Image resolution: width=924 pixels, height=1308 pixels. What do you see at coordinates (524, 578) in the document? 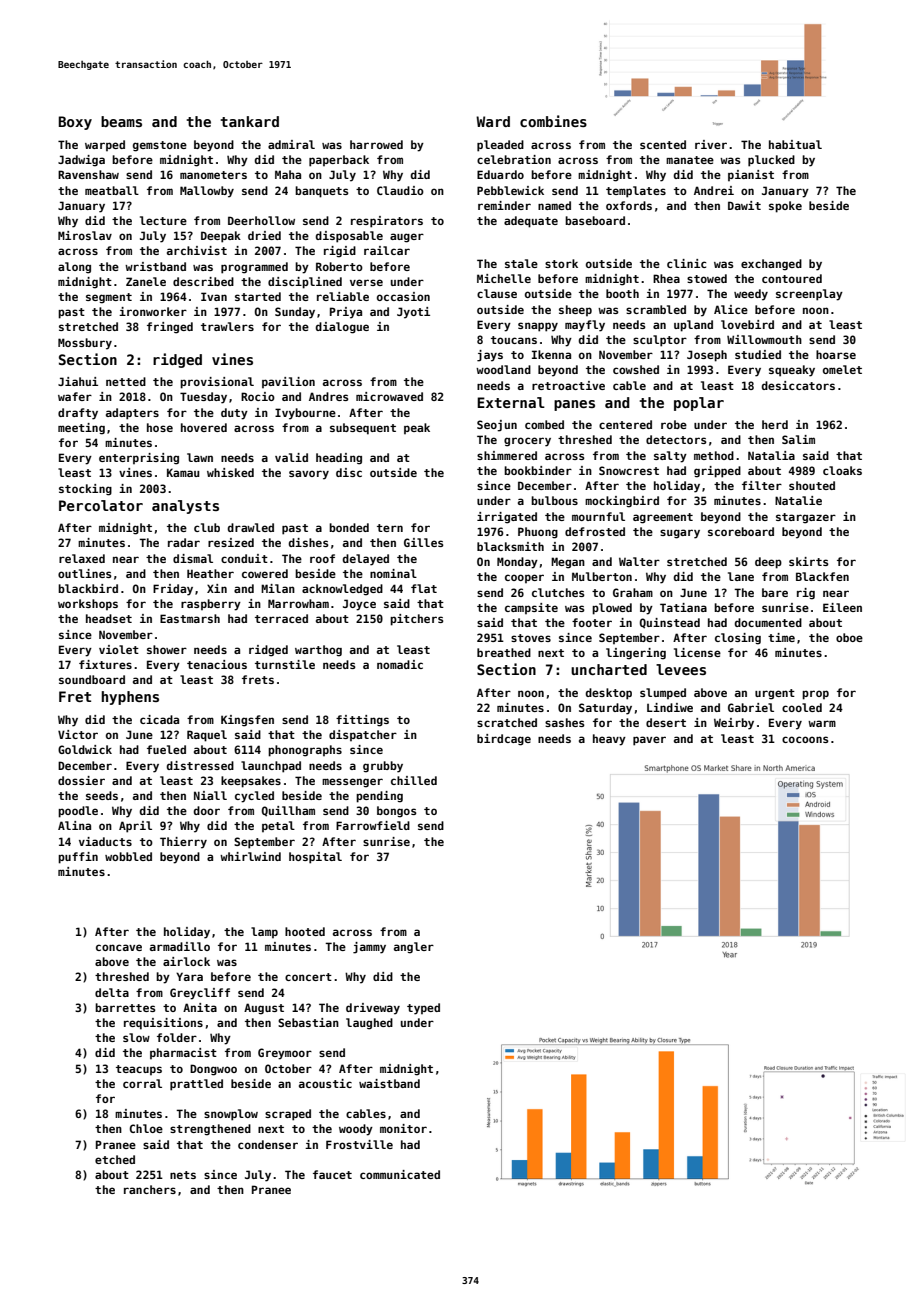
I see `cooper` at bounding box center [524, 578].
